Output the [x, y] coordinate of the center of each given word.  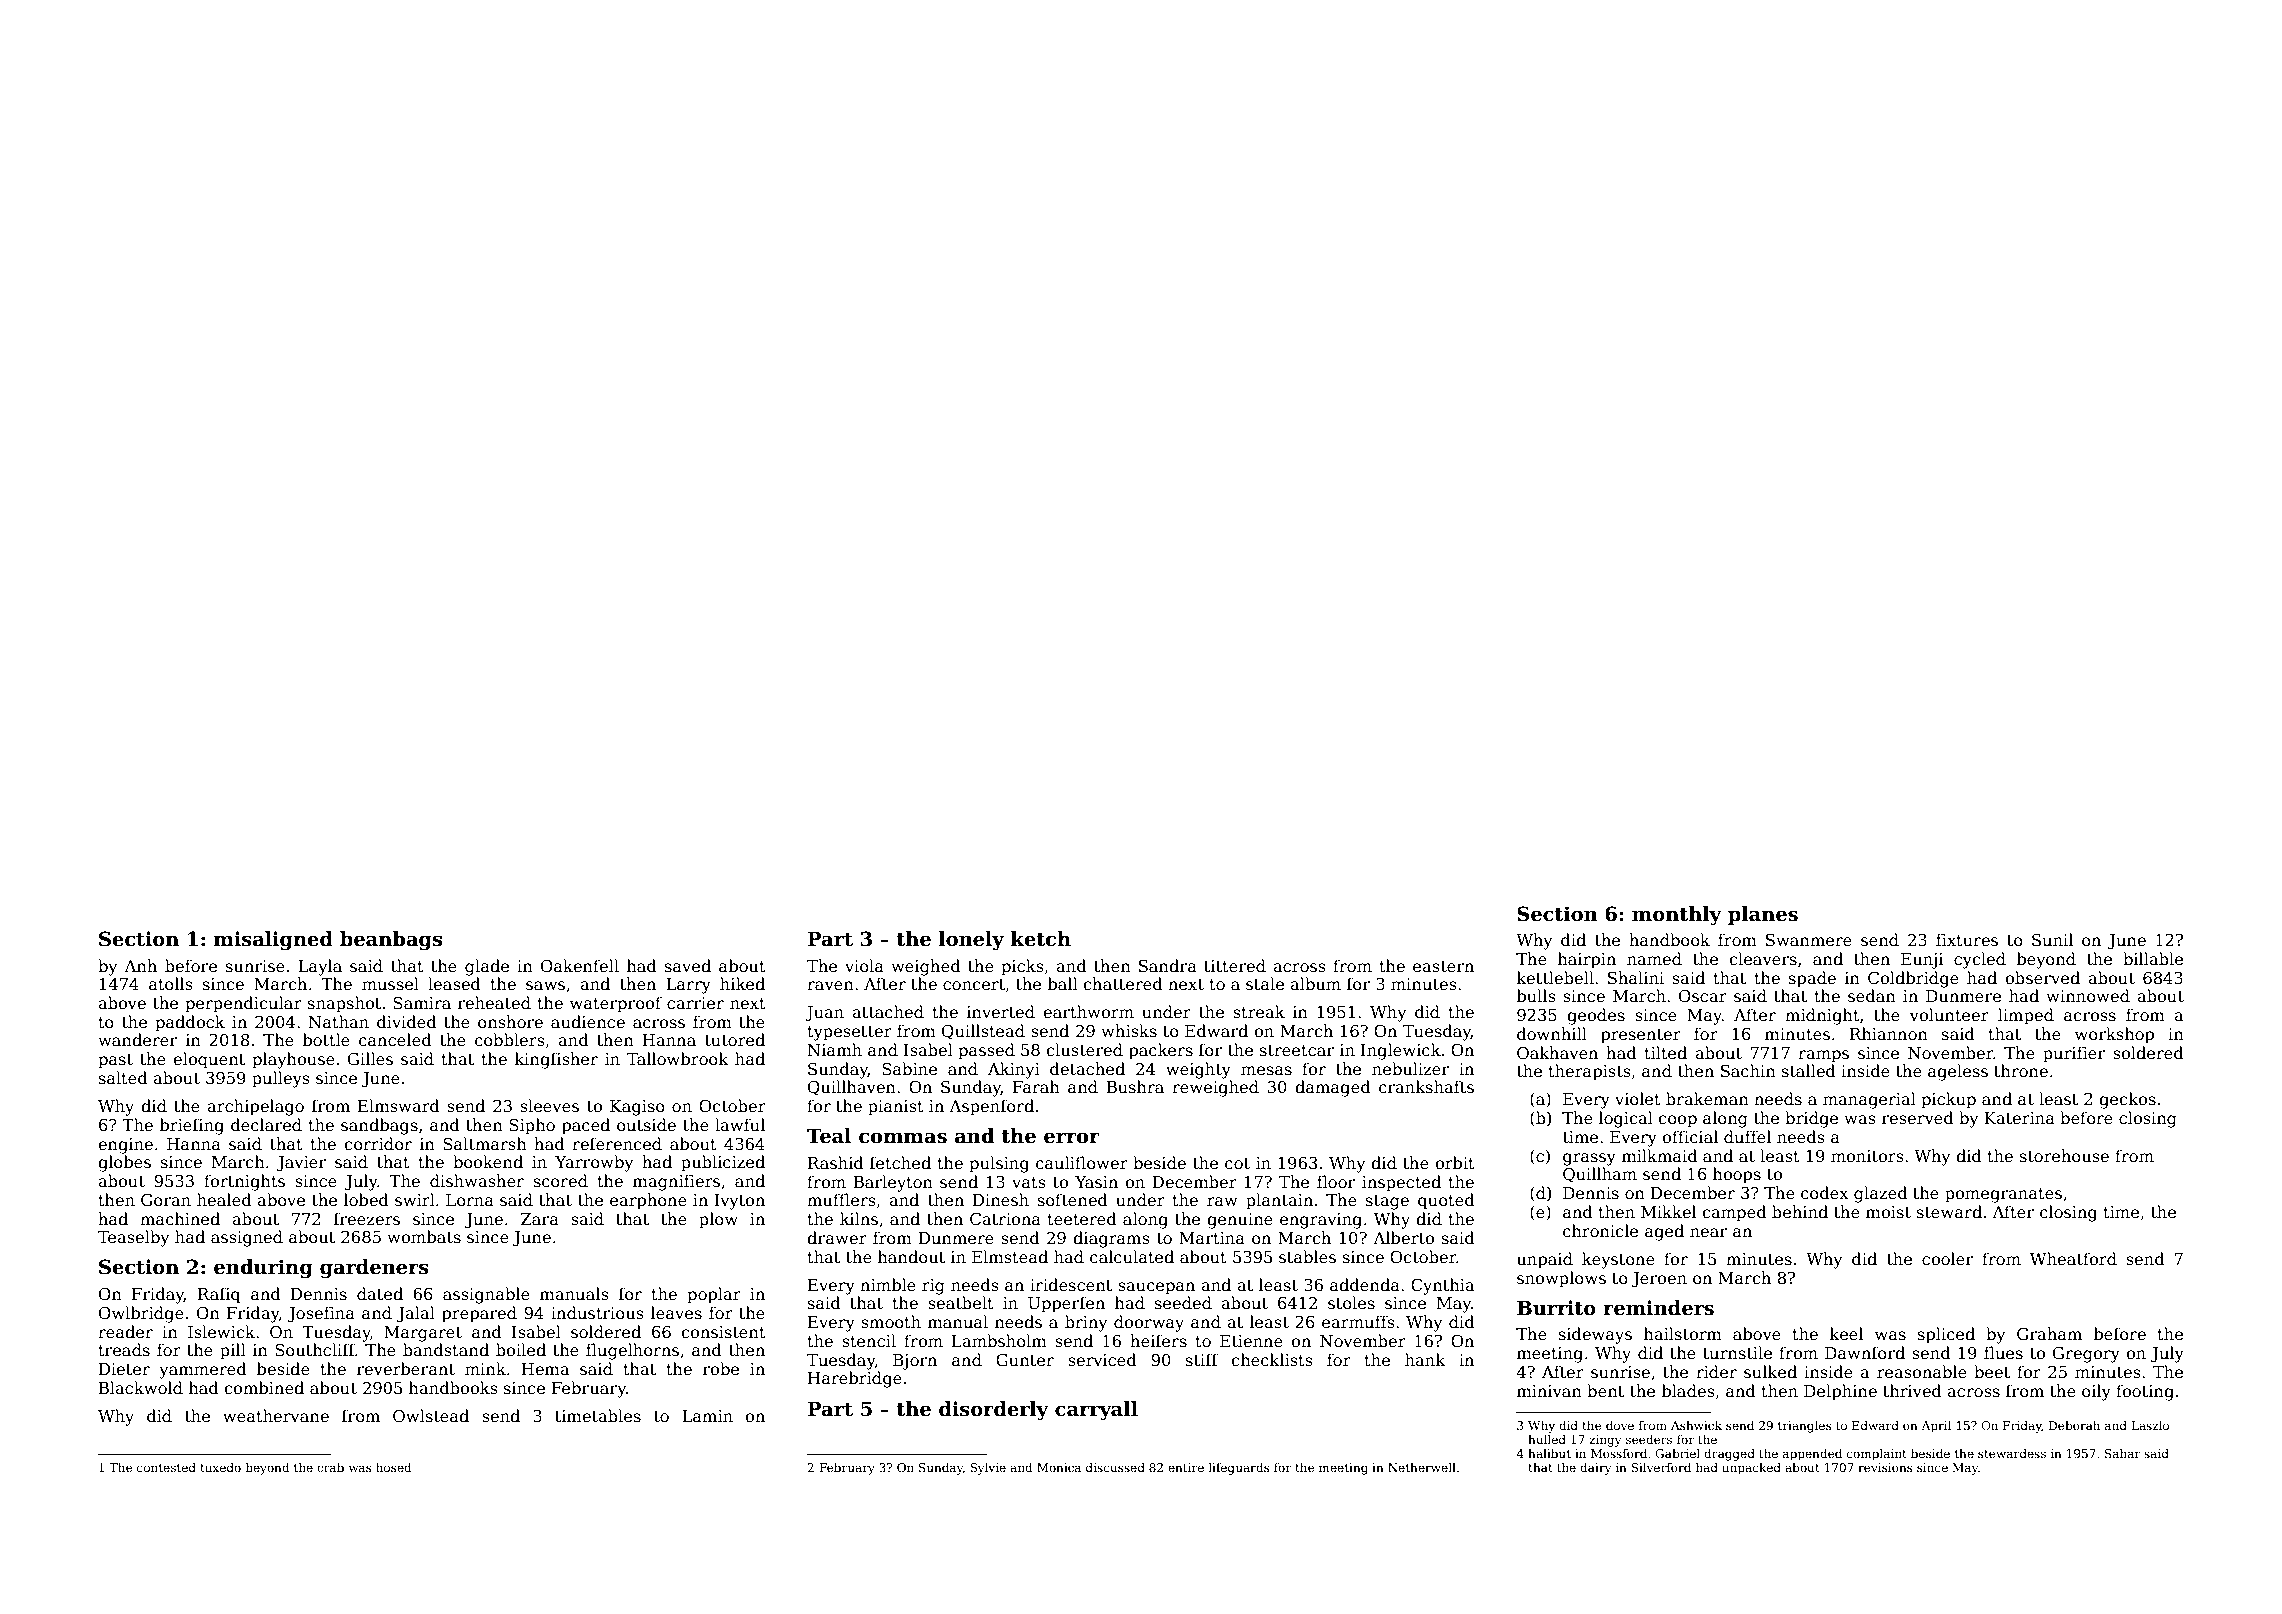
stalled [1809, 1071]
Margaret [423, 1334]
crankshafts [1426, 1087]
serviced [1102, 1360]
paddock [190, 1023]
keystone [1618, 1260]
